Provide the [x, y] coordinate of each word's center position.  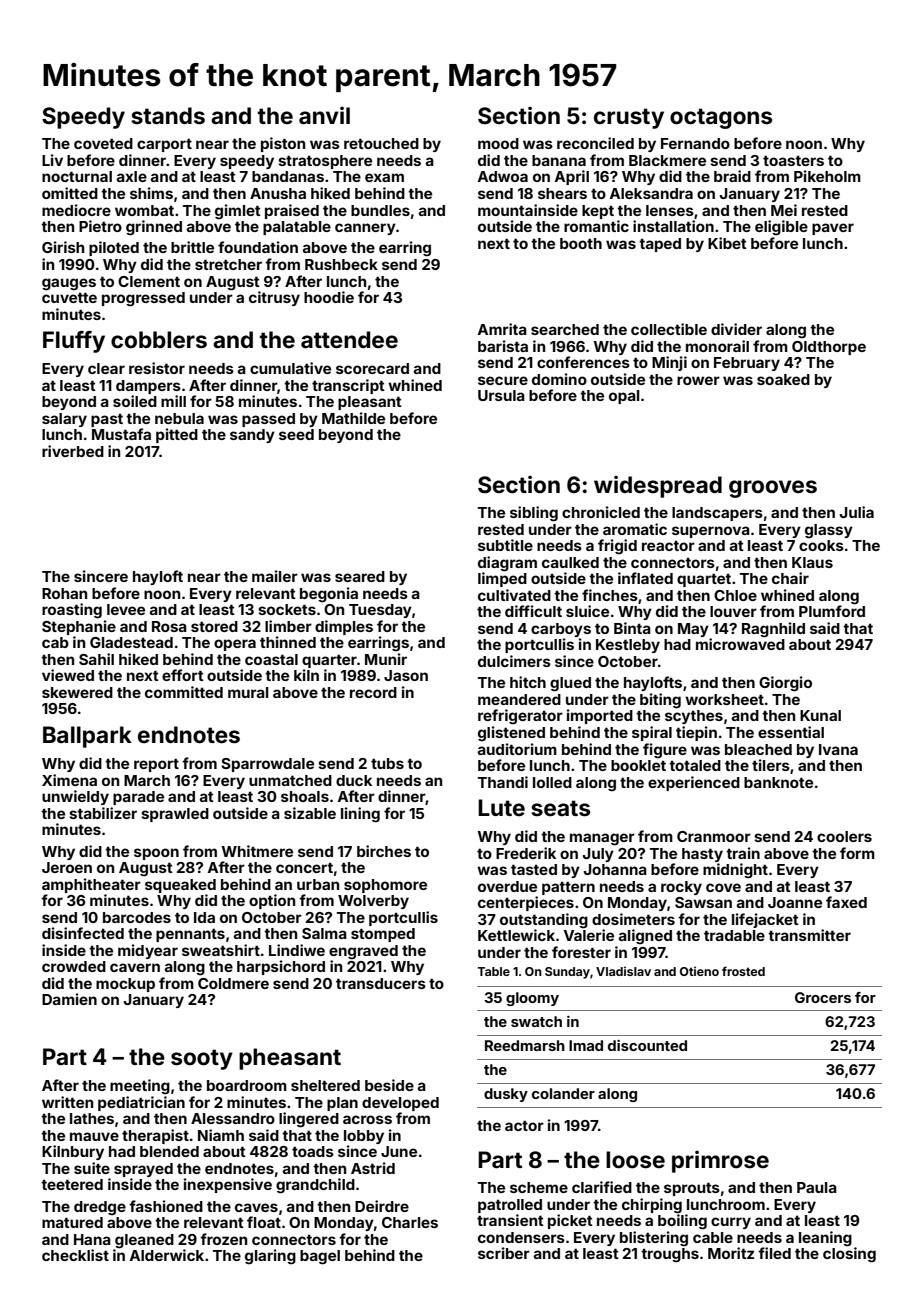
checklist [75, 1255]
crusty [629, 118]
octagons [721, 118]
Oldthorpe [829, 348]
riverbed [73, 451]
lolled [552, 782]
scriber [504, 1253]
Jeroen [67, 867]
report [156, 765]
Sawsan [703, 902]
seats [560, 808]
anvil [324, 116]
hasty [702, 855]
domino [559, 379]
